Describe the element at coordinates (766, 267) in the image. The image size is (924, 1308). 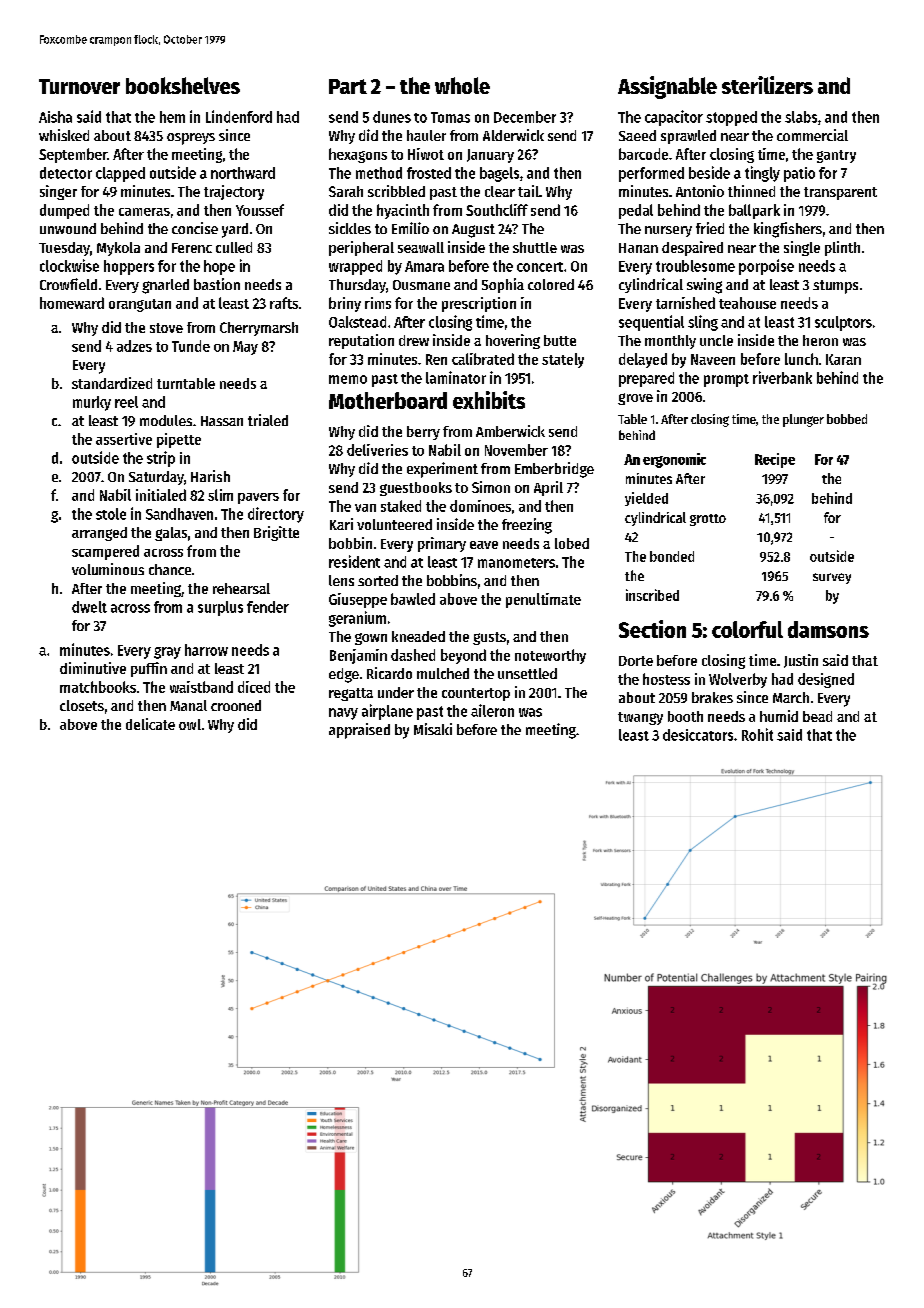
I see `porpoise` at that location.
